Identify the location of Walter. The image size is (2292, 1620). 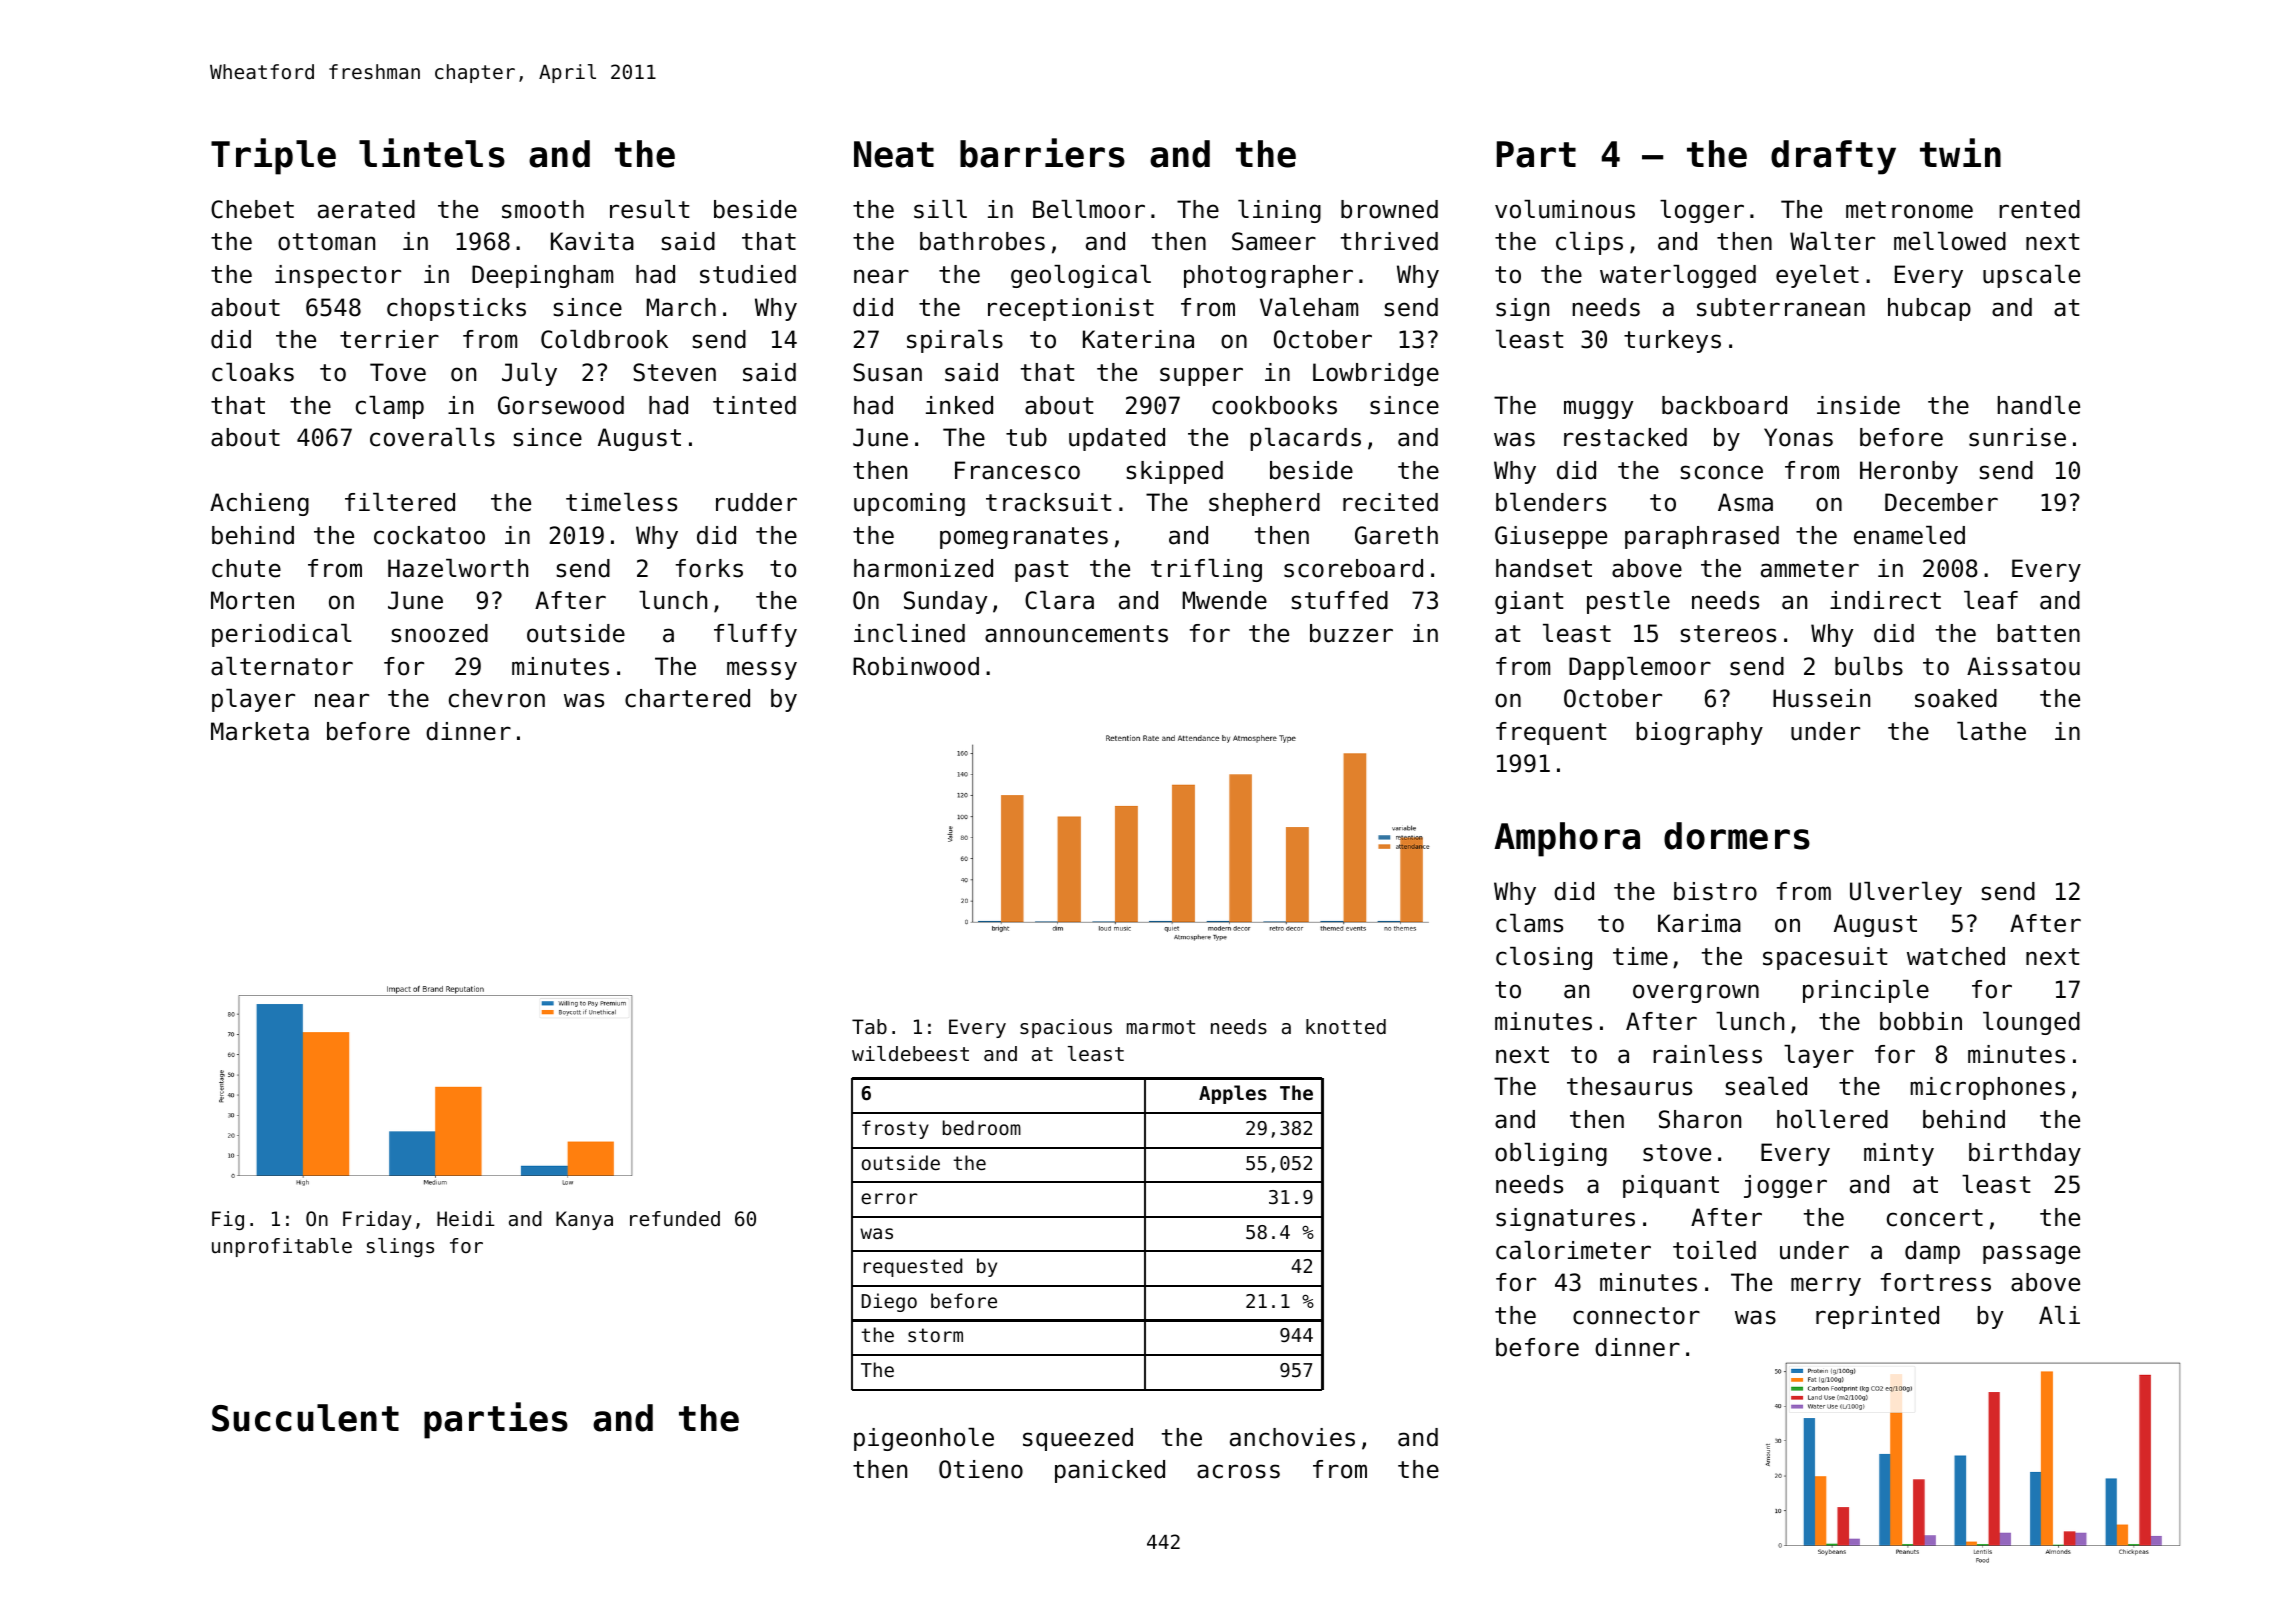
(1832, 241).
